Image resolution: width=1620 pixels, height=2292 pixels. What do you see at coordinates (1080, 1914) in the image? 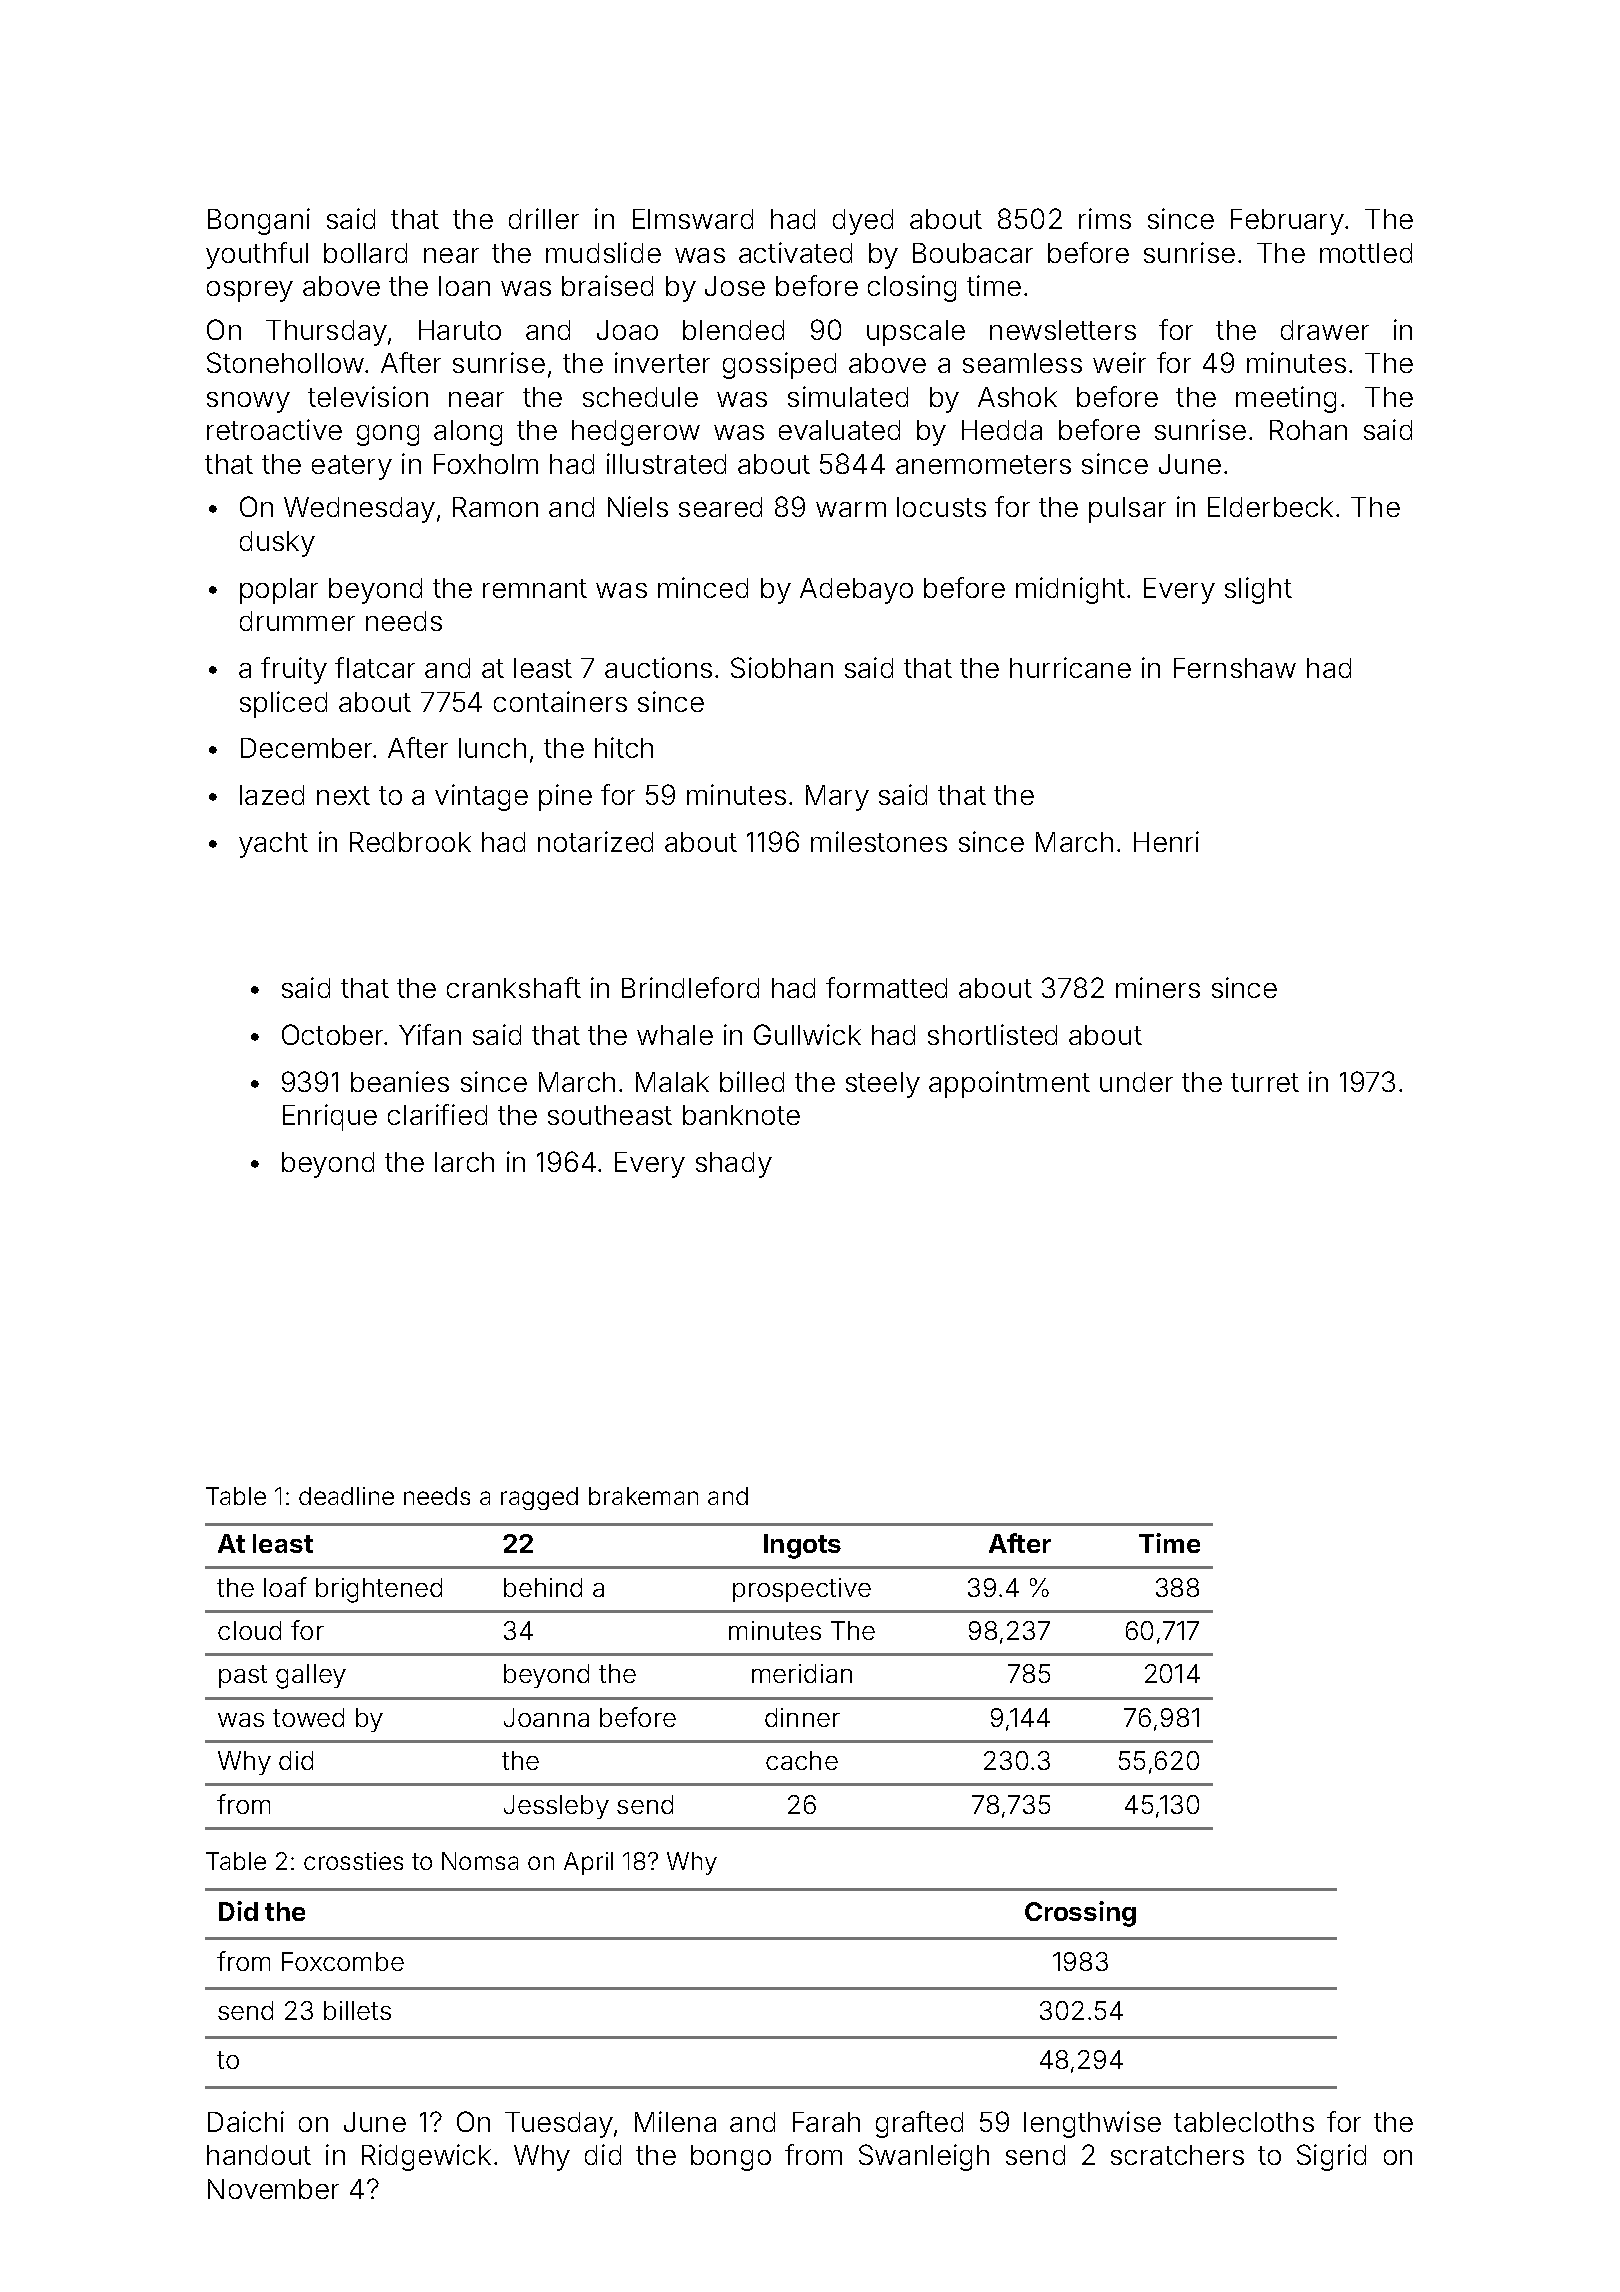
I see `Crossing` at bounding box center [1080, 1914].
